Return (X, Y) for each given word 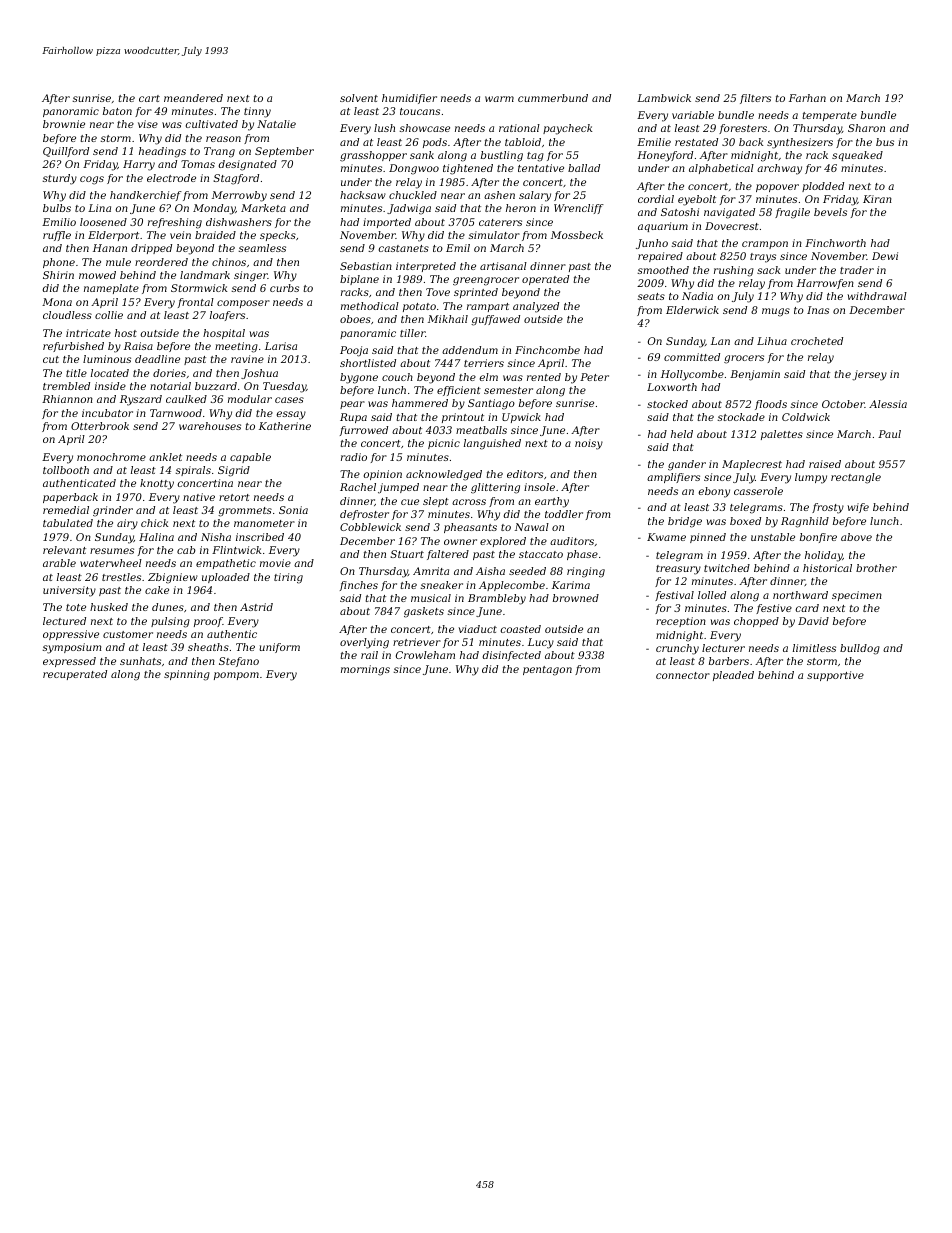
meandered (193, 98)
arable (59, 563)
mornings (365, 670)
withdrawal (877, 296)
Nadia (697, 296)
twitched (727, 568)
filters (755, 99)
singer (251, 276)
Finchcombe (547, 350)
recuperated (75, 675)
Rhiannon (67, 399)
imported (387, 223)
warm (499, 99)
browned (576, 598)
